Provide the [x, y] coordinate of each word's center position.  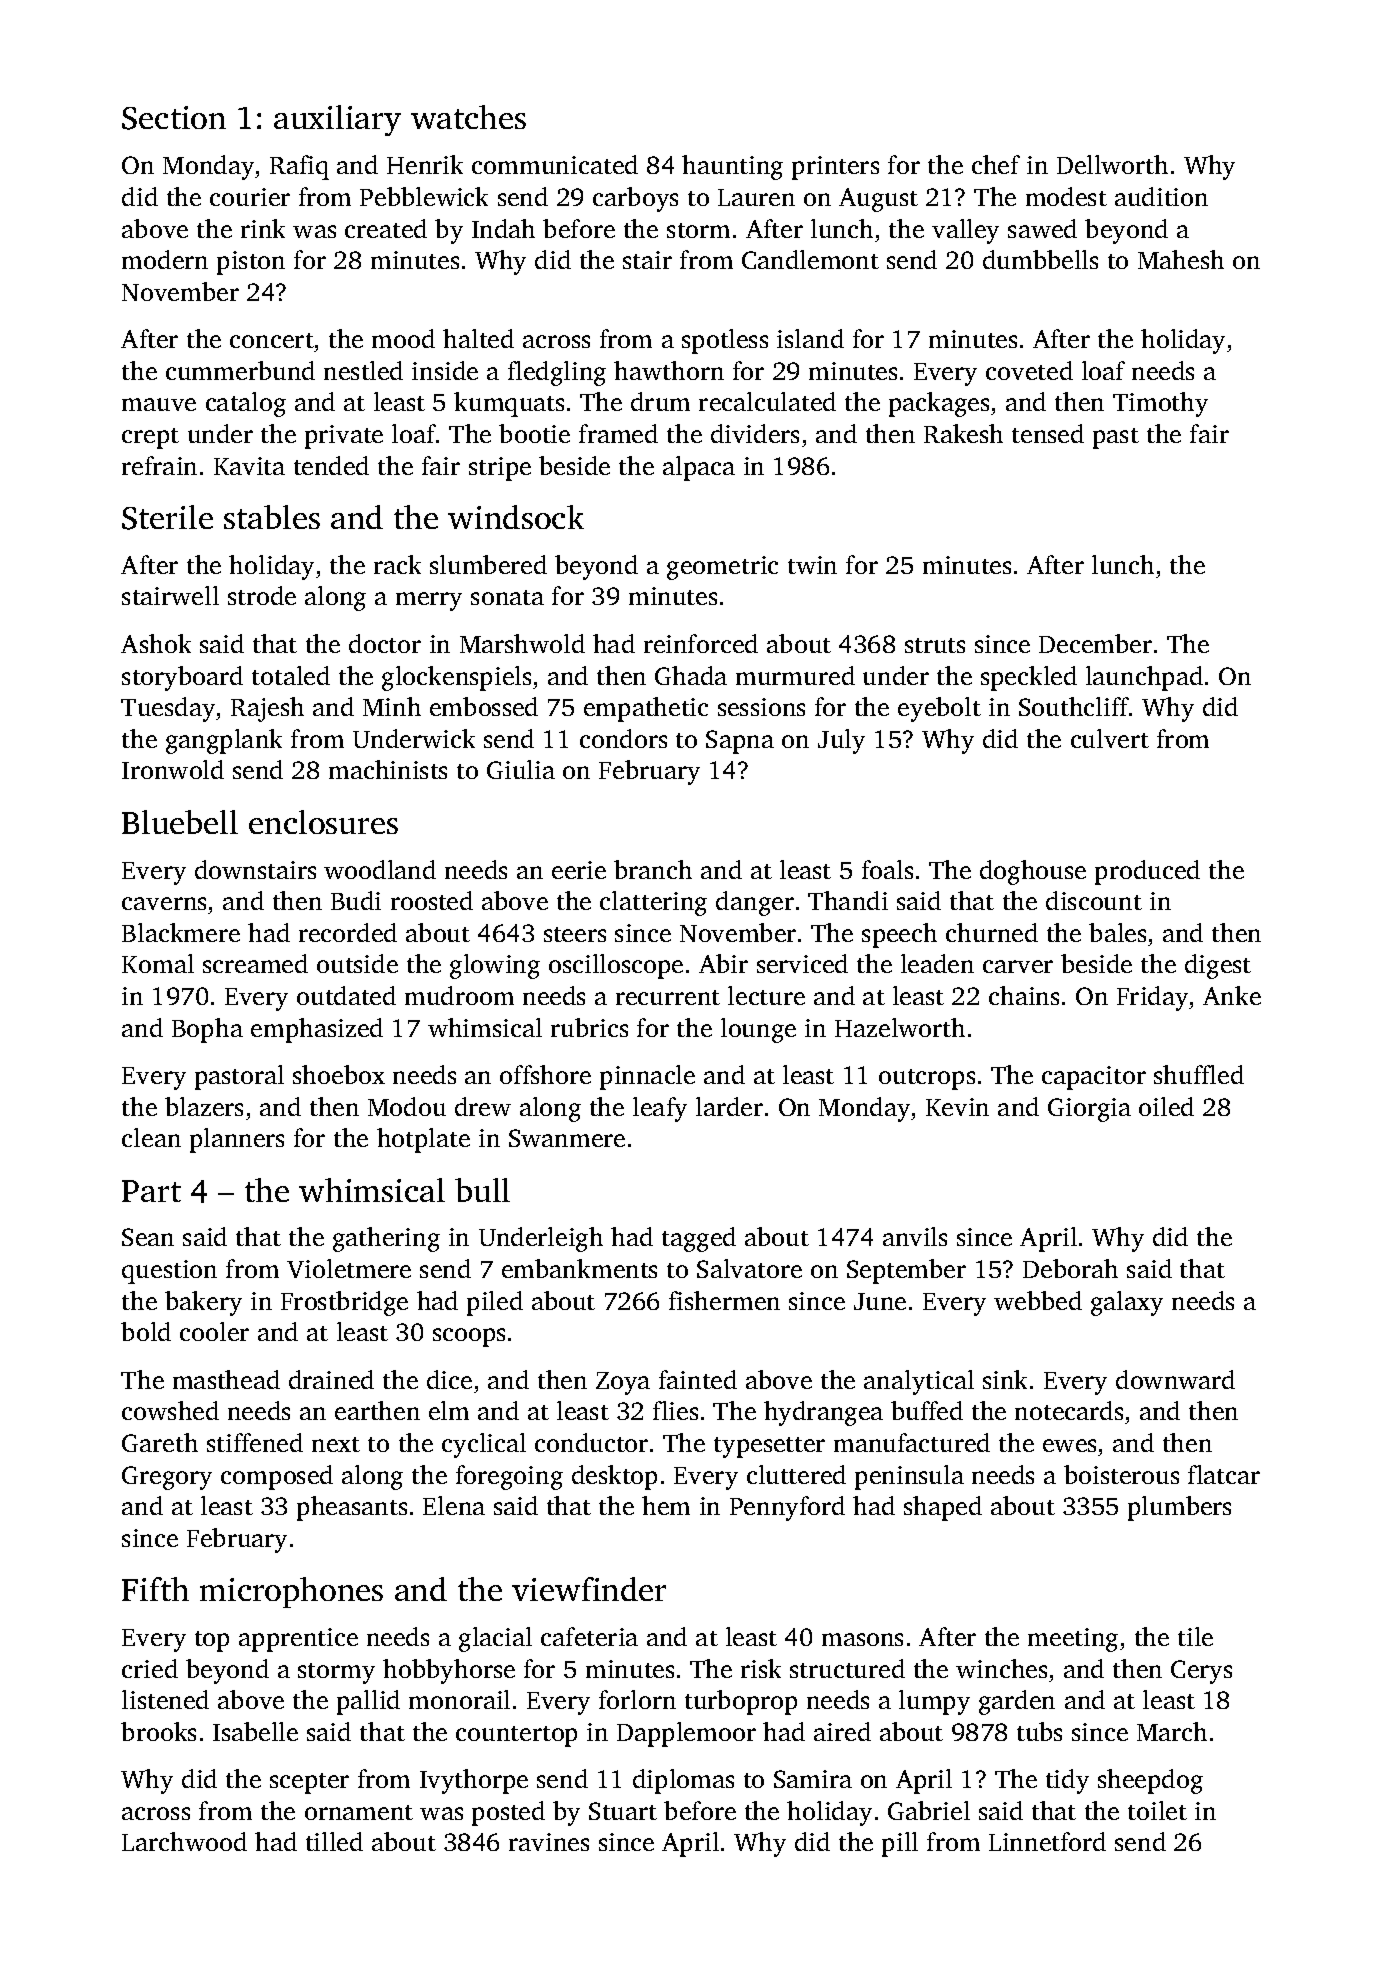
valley [965, 231]
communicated [555, 164]
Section [174, 118]
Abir [723, 963]
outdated [346, 995]
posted [508, 1813]
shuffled [1199, 1074]
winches [1001, 1668]
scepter [309, 1783]
